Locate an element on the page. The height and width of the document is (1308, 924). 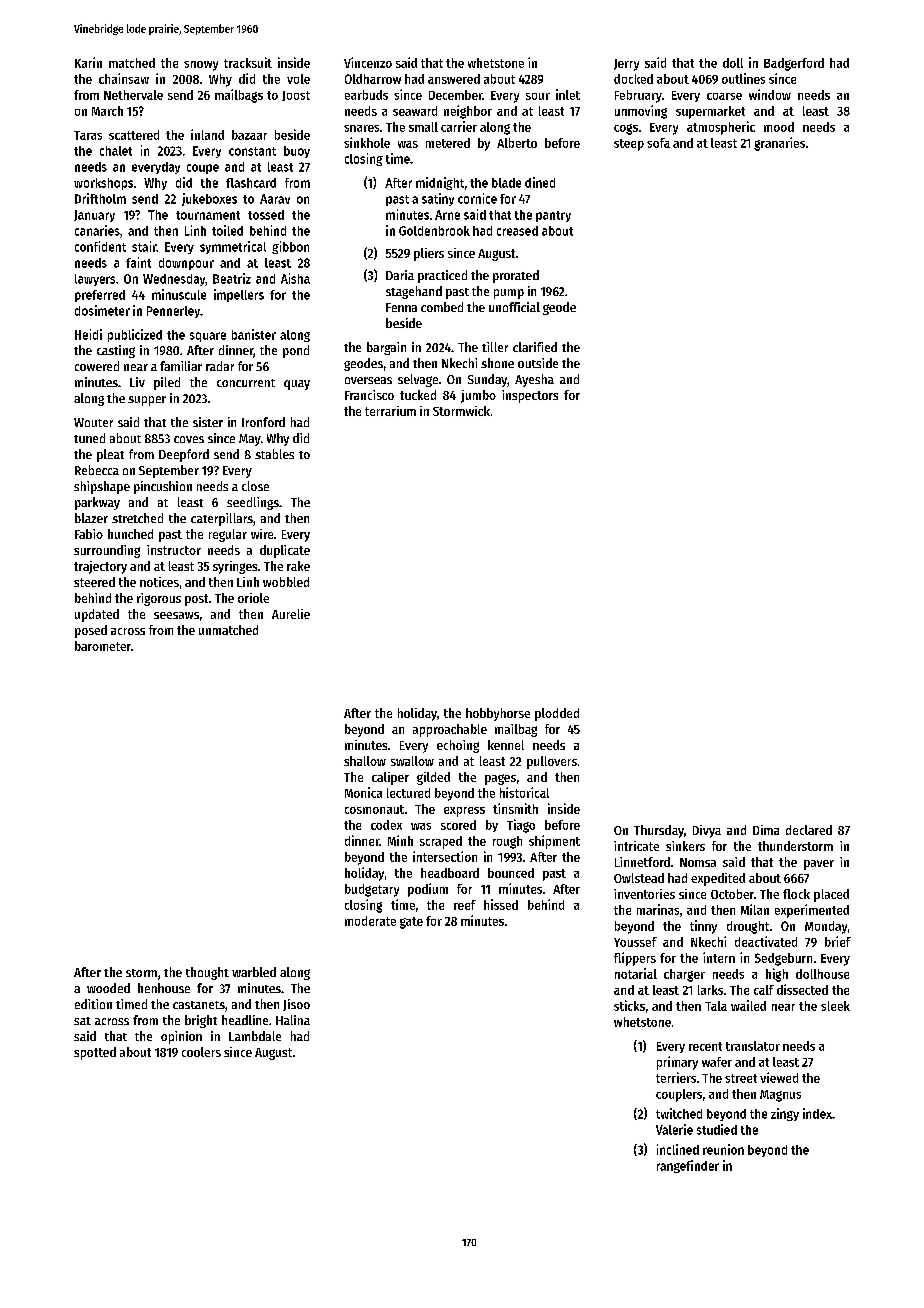
outside is located at coordinates (538, 363).
